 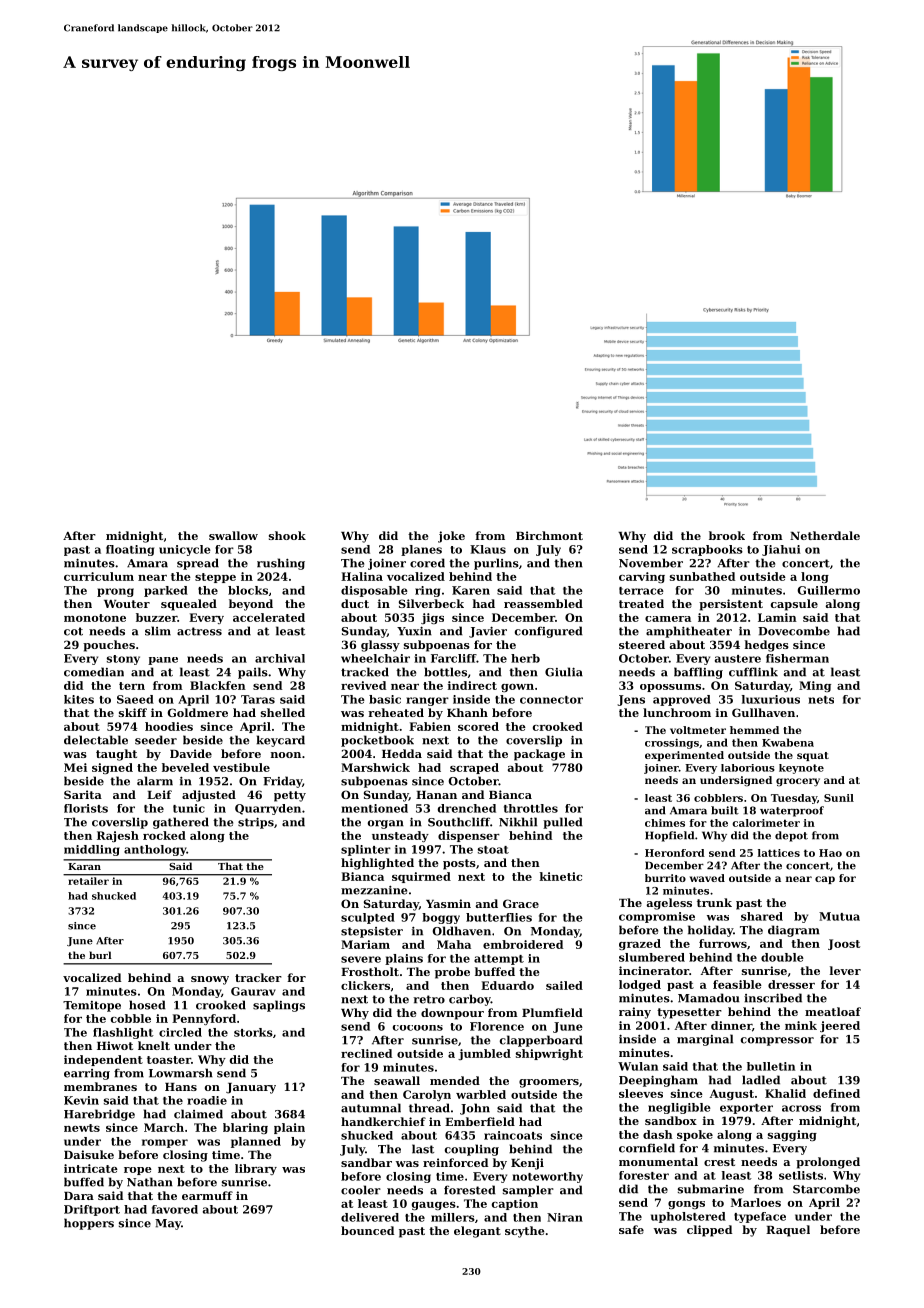 What do you see at coordinates (689, 632) in the image?
I see `amphitheater` at bounding box center [689, 632].
